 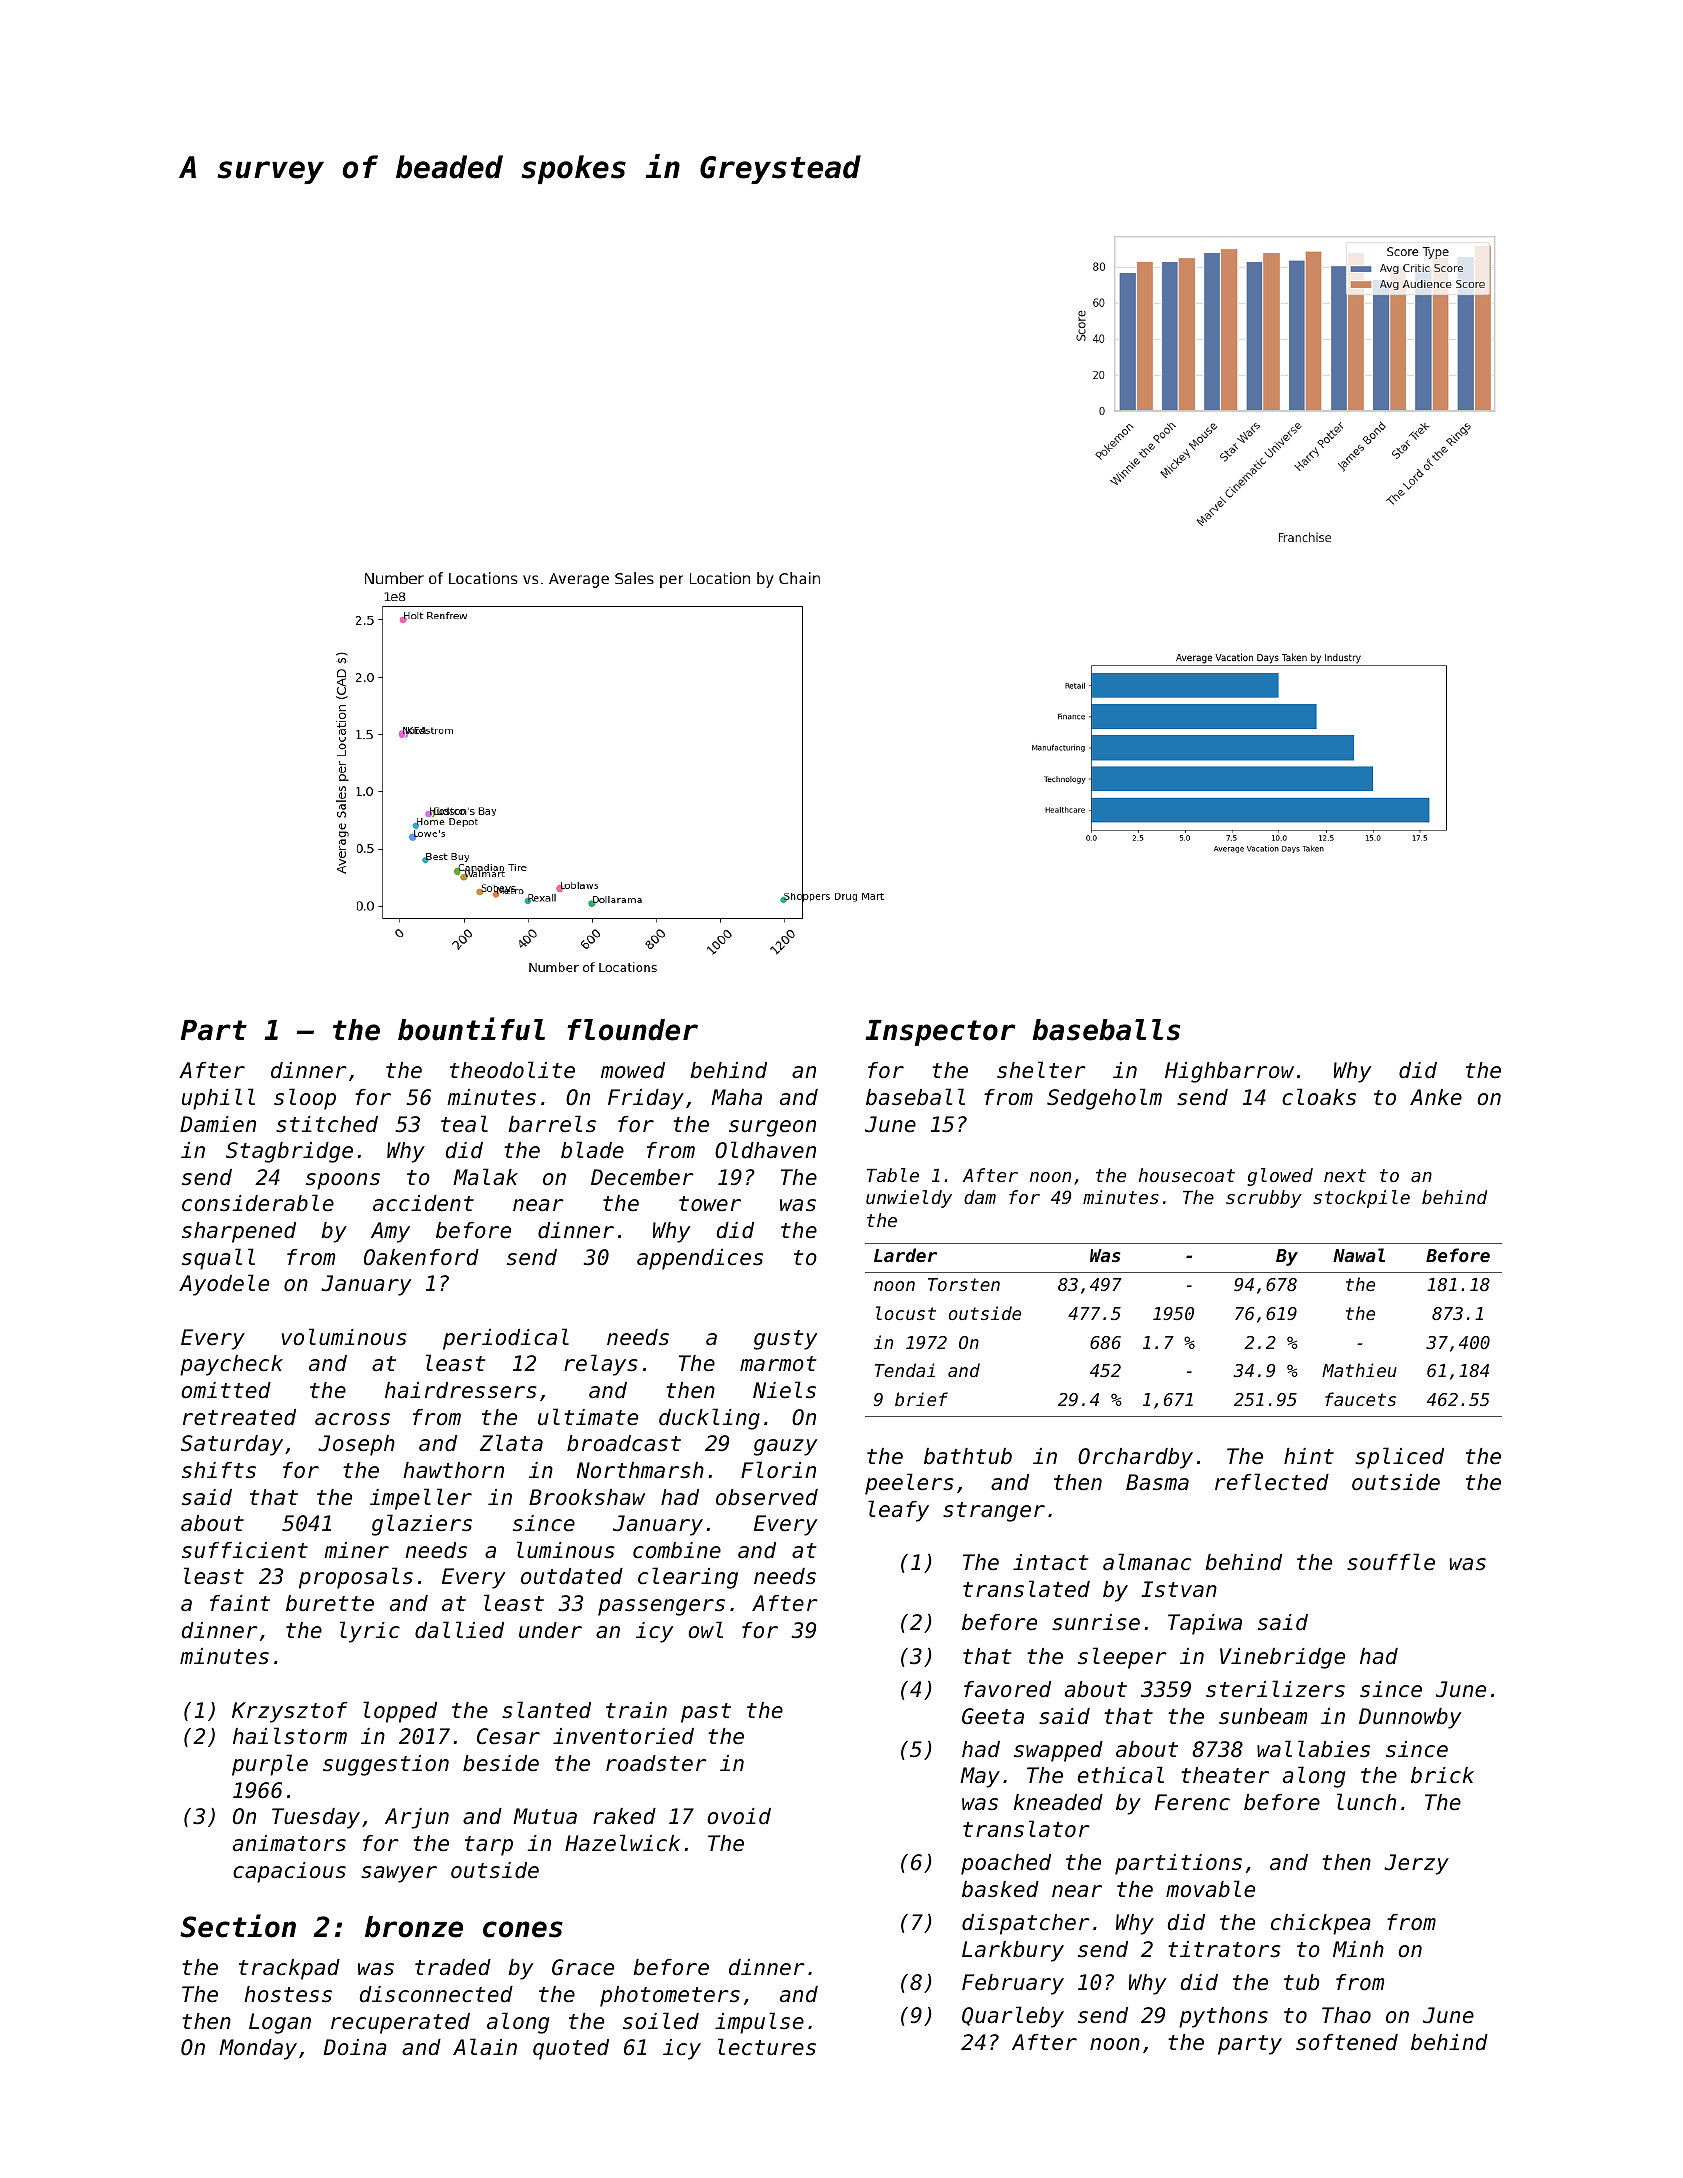 I want to click on hostess, so click(x=288, y=1994).
